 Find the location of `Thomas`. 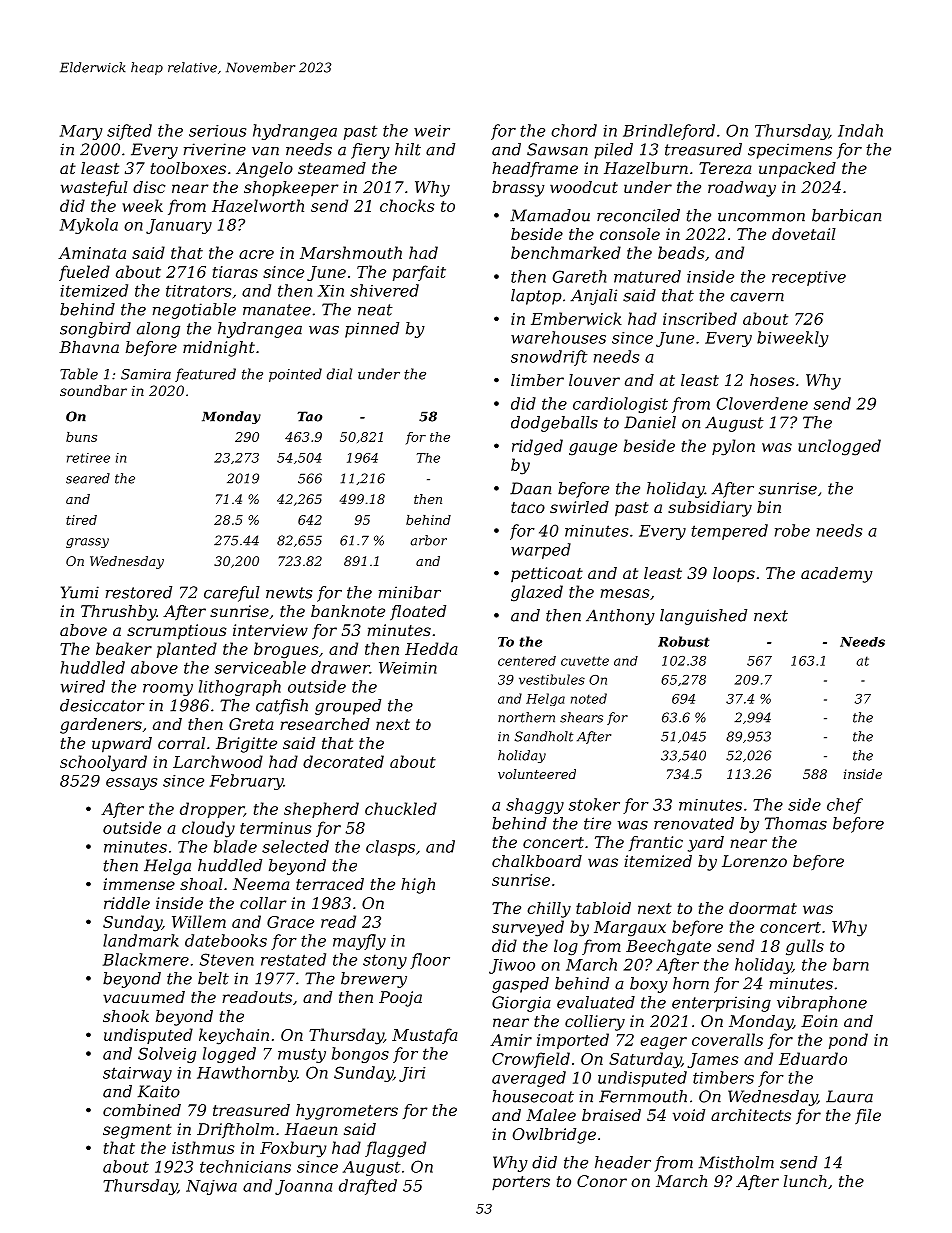

Thomas is located at coordinates (796, 823).
